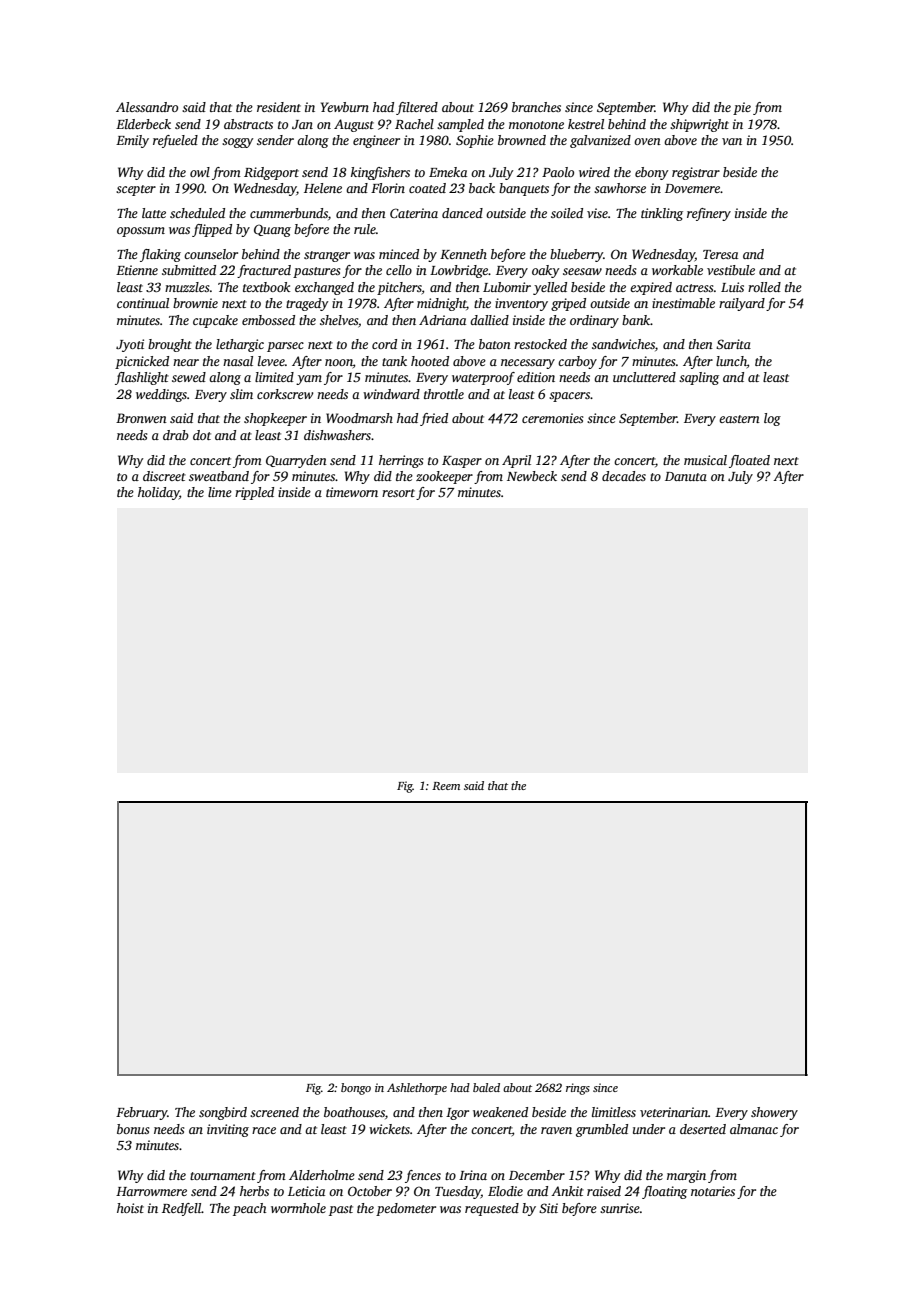 This screenshot has width=924, height=1308. What do you see at coordinates (223, 1176) in the screenshot?
I see `tournament` at bounding box center [223, 1176].
